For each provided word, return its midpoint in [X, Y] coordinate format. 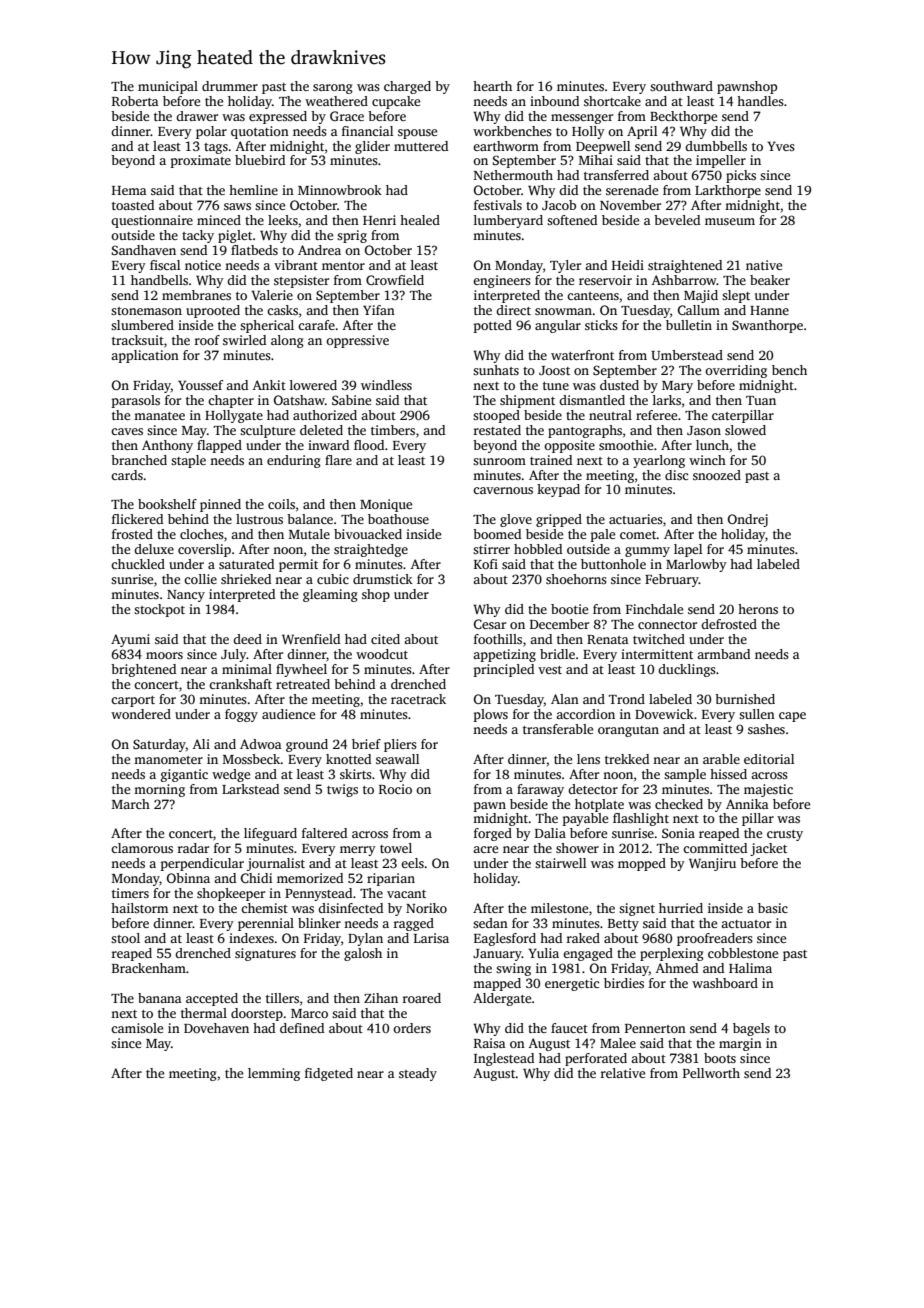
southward [681, 86]
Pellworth [711, 1073]
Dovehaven [216, 1028]
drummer [230, 86]
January [497, 955]
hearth [492, 86]
